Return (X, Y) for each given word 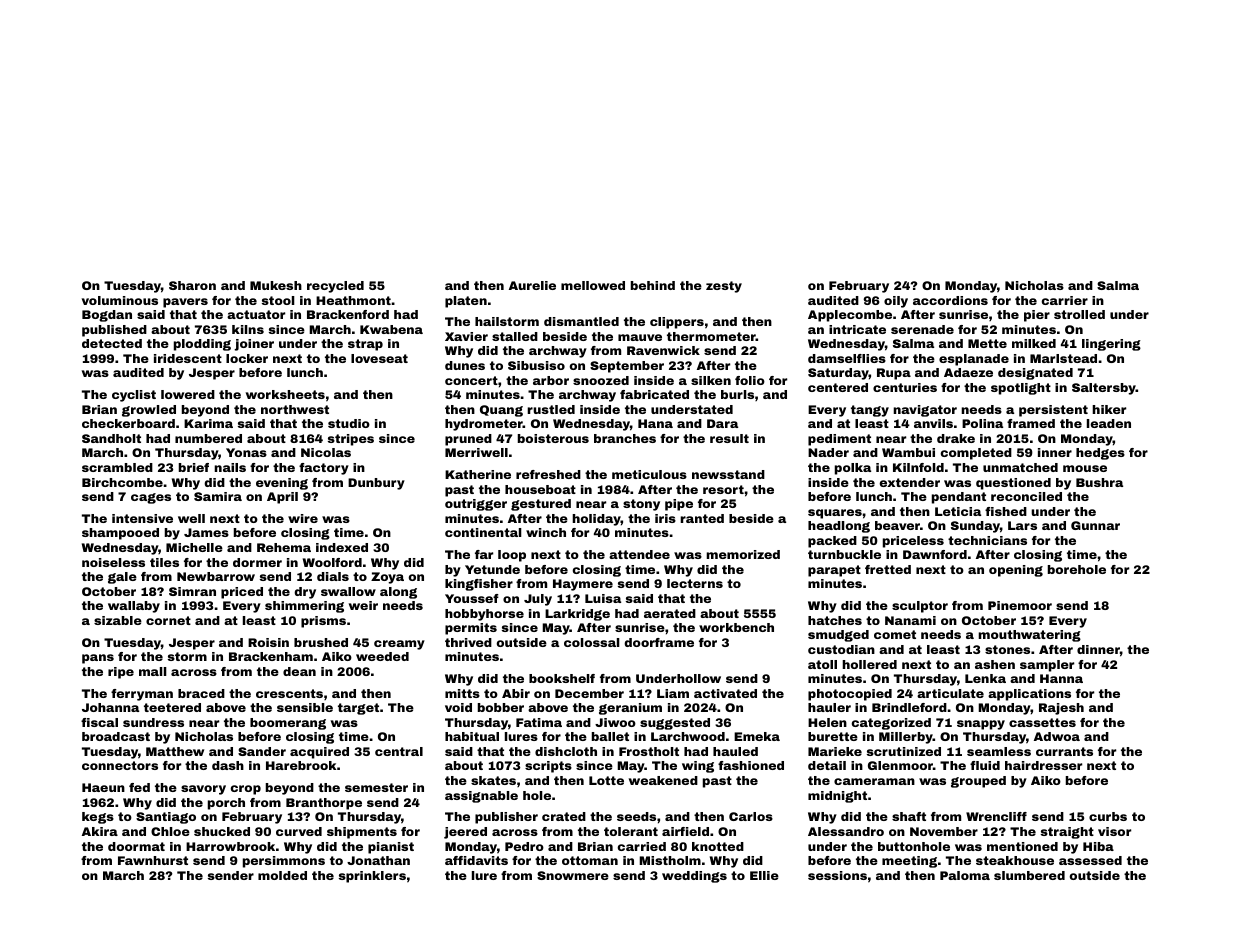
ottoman (590, 860)
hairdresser (1043, 765)
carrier (1065, 300)
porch (226, 804)
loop (512, 556)
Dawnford (935, 554)
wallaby (134, 607)
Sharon (192, 285)
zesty (724, 287)
